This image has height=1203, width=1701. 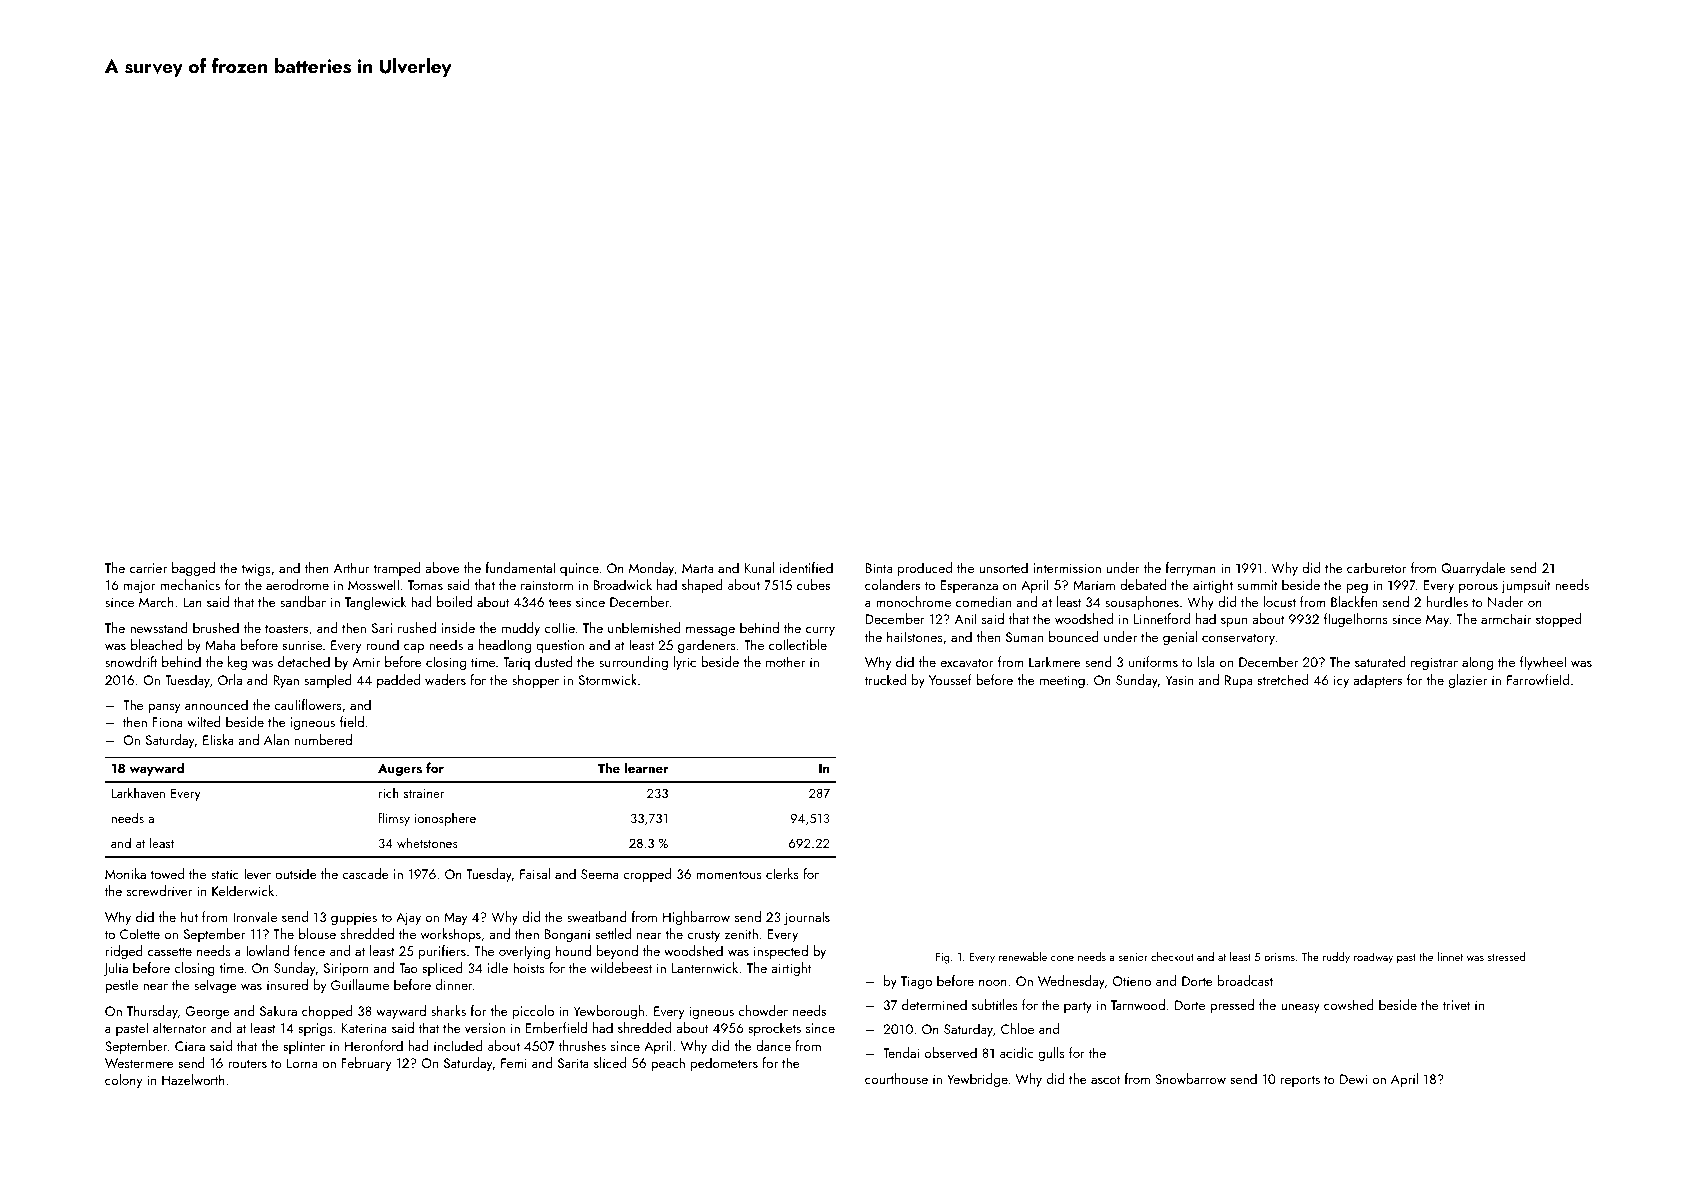 What do you see at coordinates (1004, 567) in the image?
I see `unsorted` at bounding box center [1004, 567].
